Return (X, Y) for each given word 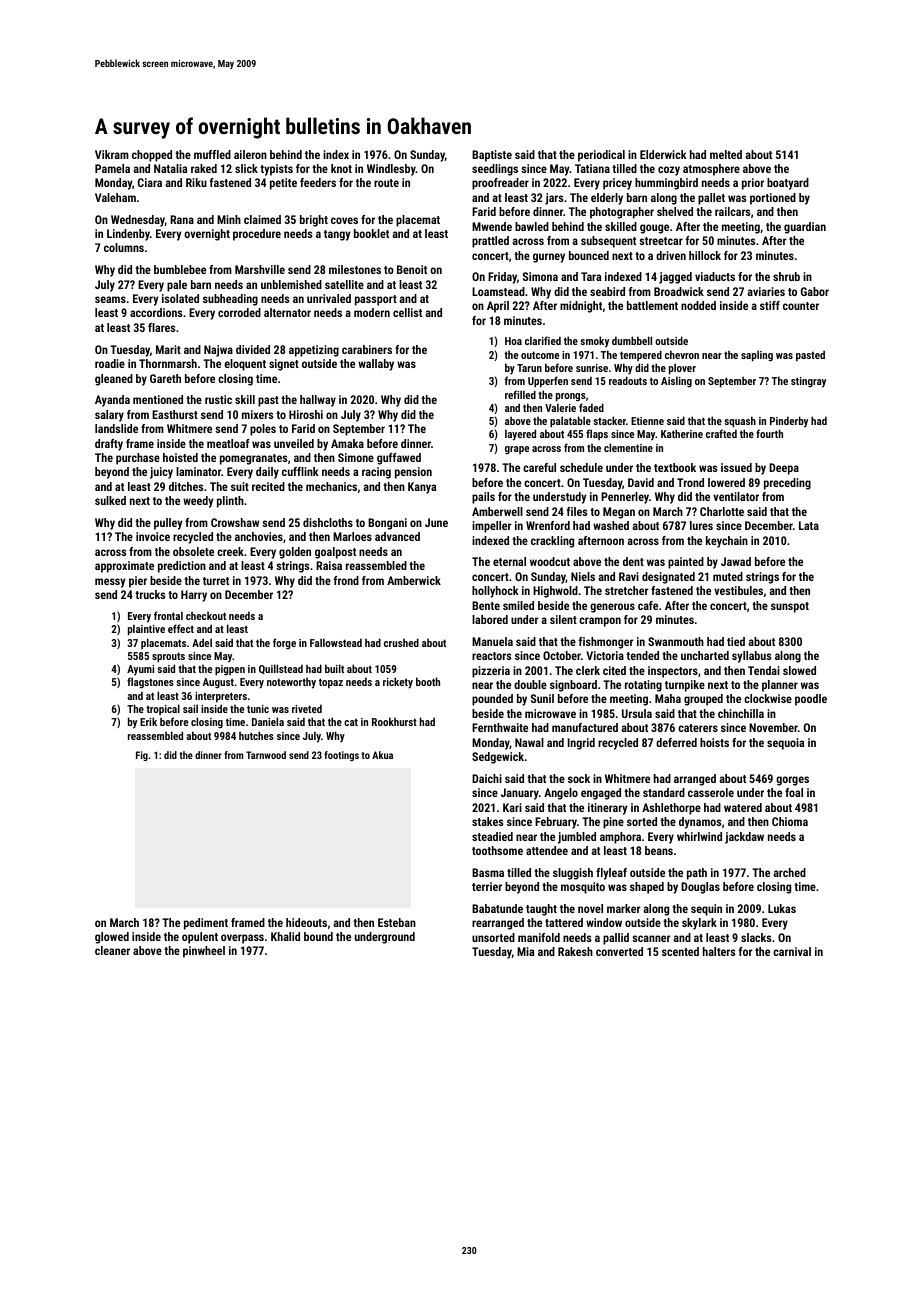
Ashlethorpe (671, 809)
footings (341, 756)
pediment (206, 924)
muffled (212, 154)
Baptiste (492, 156)
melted (726, 154)
